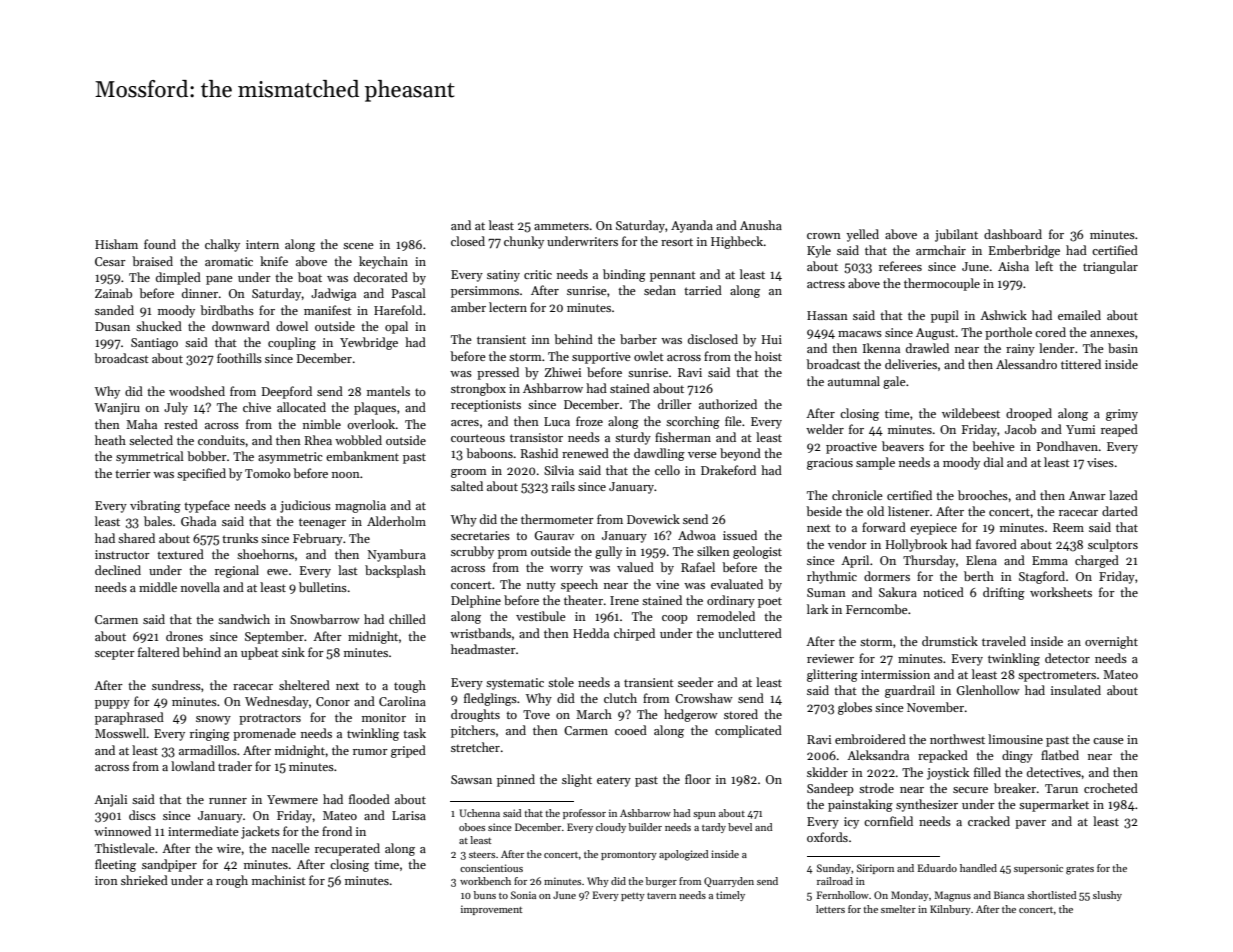 This image has height=952, width=1233. What do you see at coordinates (370, 752) in the image?
I see `rumor` at bounding box center [370, 752].
